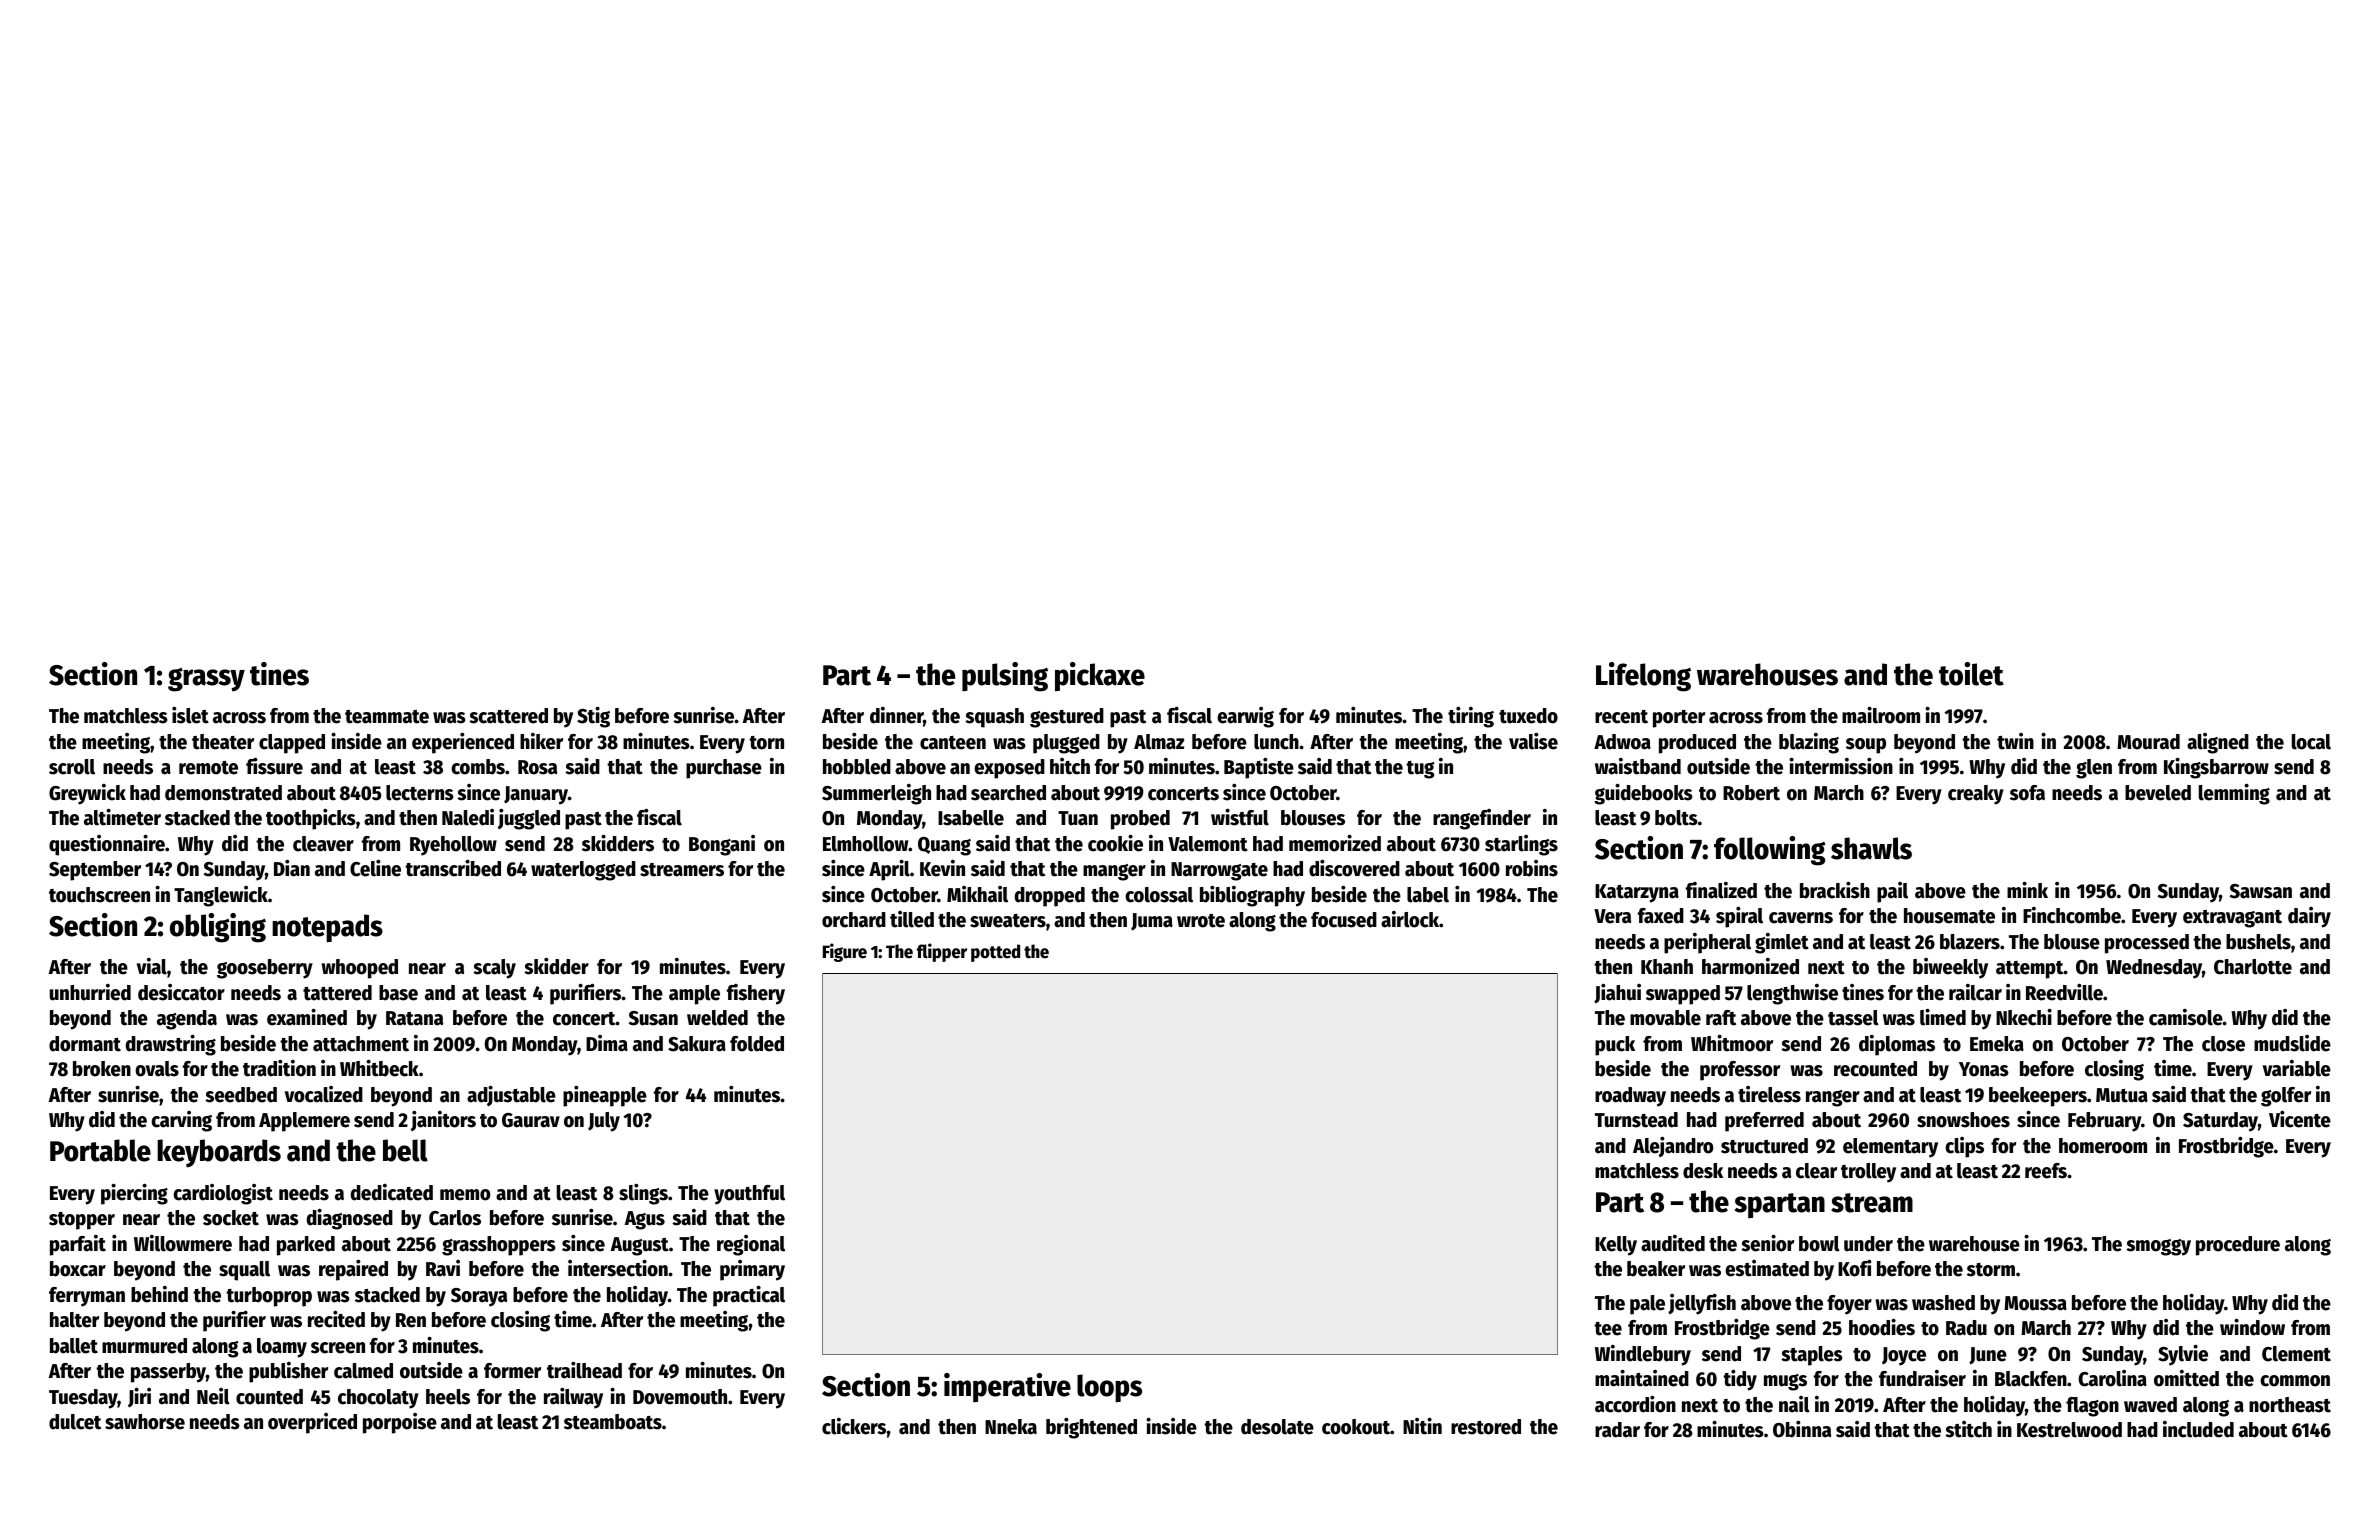 Image resolution: width=2380 pixels, height=1540 pixels. Describe the element at coordinates (593, 717) in the page. I see `Stig` at that location.
